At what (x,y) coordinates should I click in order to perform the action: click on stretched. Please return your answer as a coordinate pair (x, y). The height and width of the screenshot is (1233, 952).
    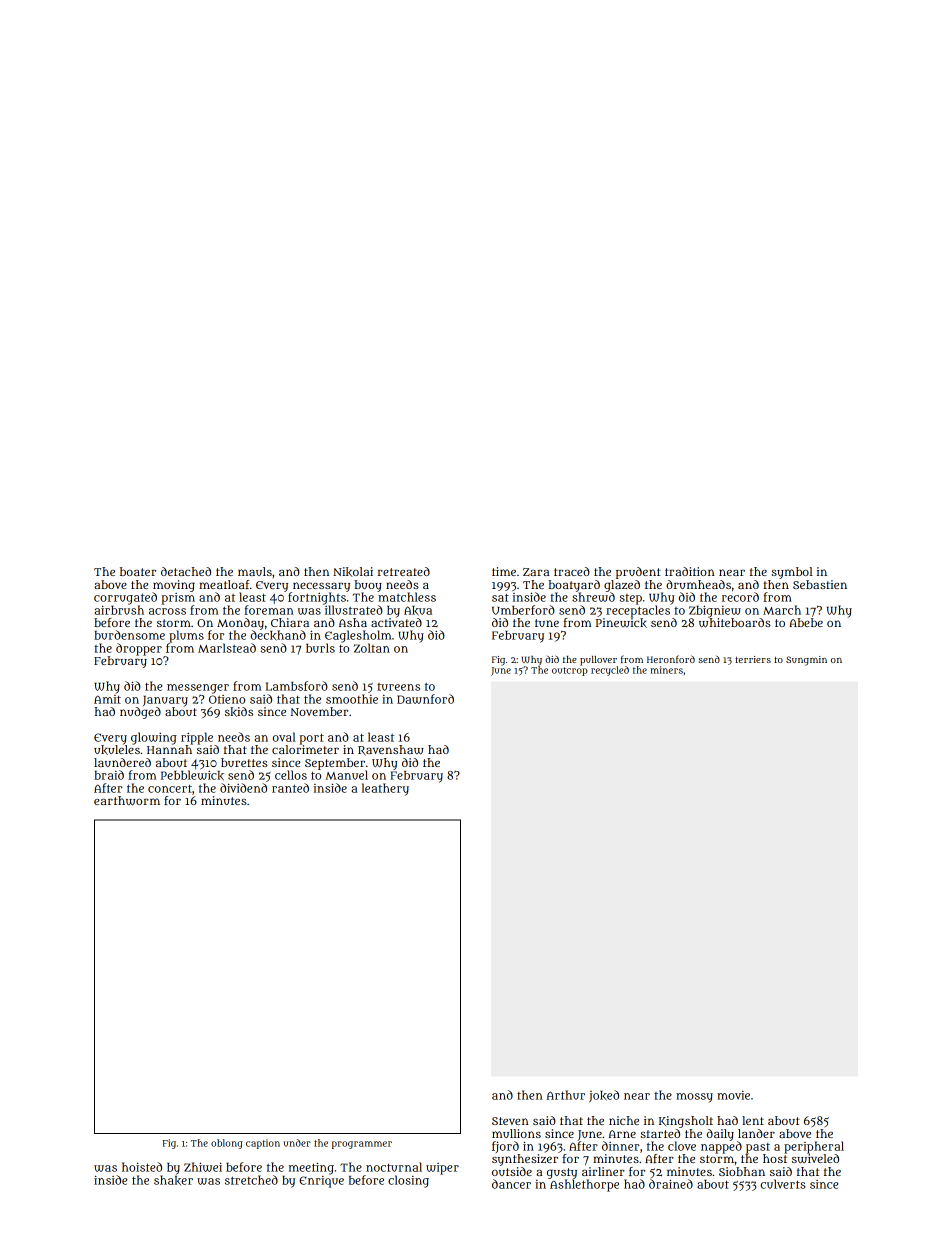
    Looking at the image, I should click on (251, 1180).
